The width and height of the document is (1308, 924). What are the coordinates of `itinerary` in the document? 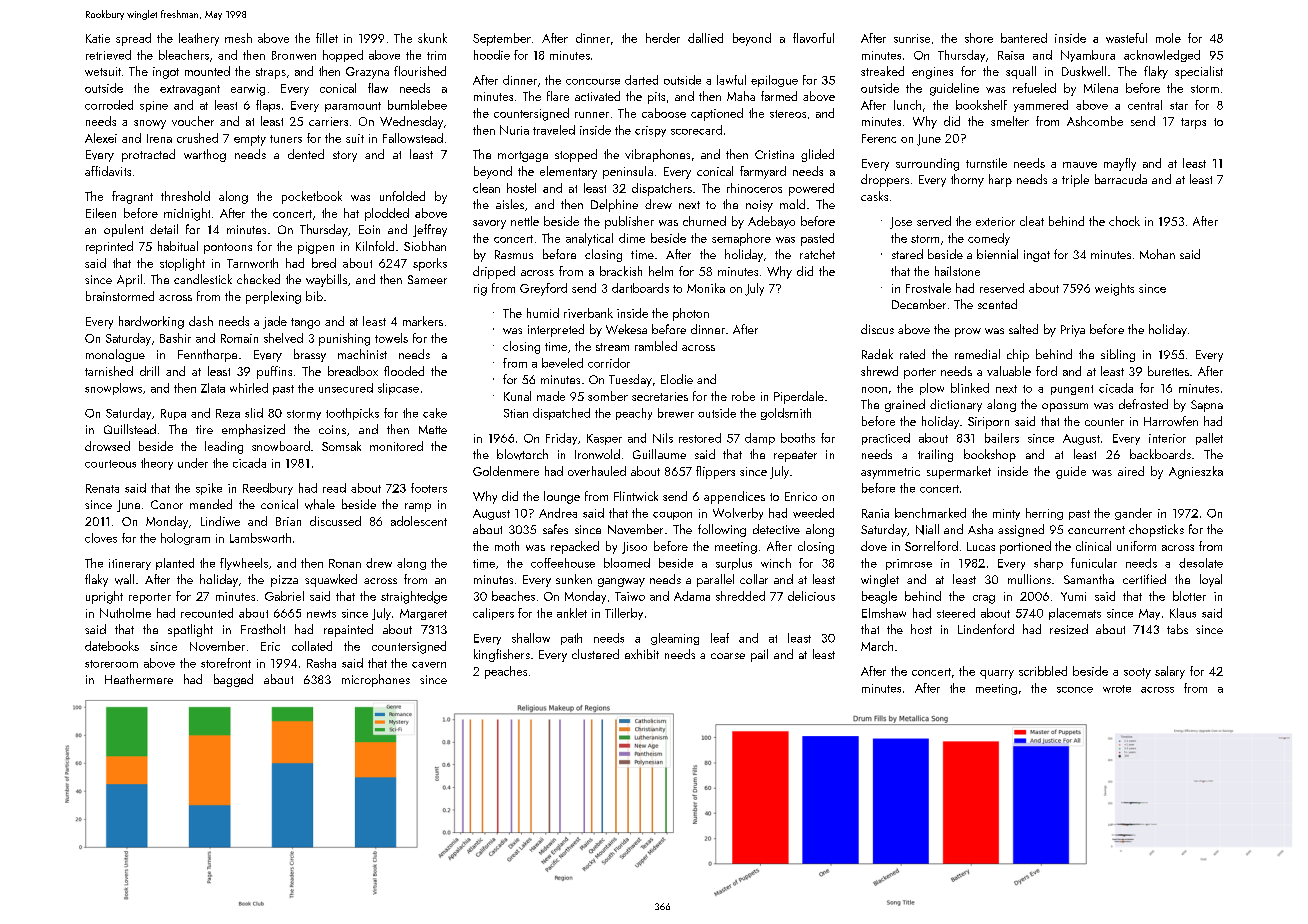 It's located at (130, 564).
